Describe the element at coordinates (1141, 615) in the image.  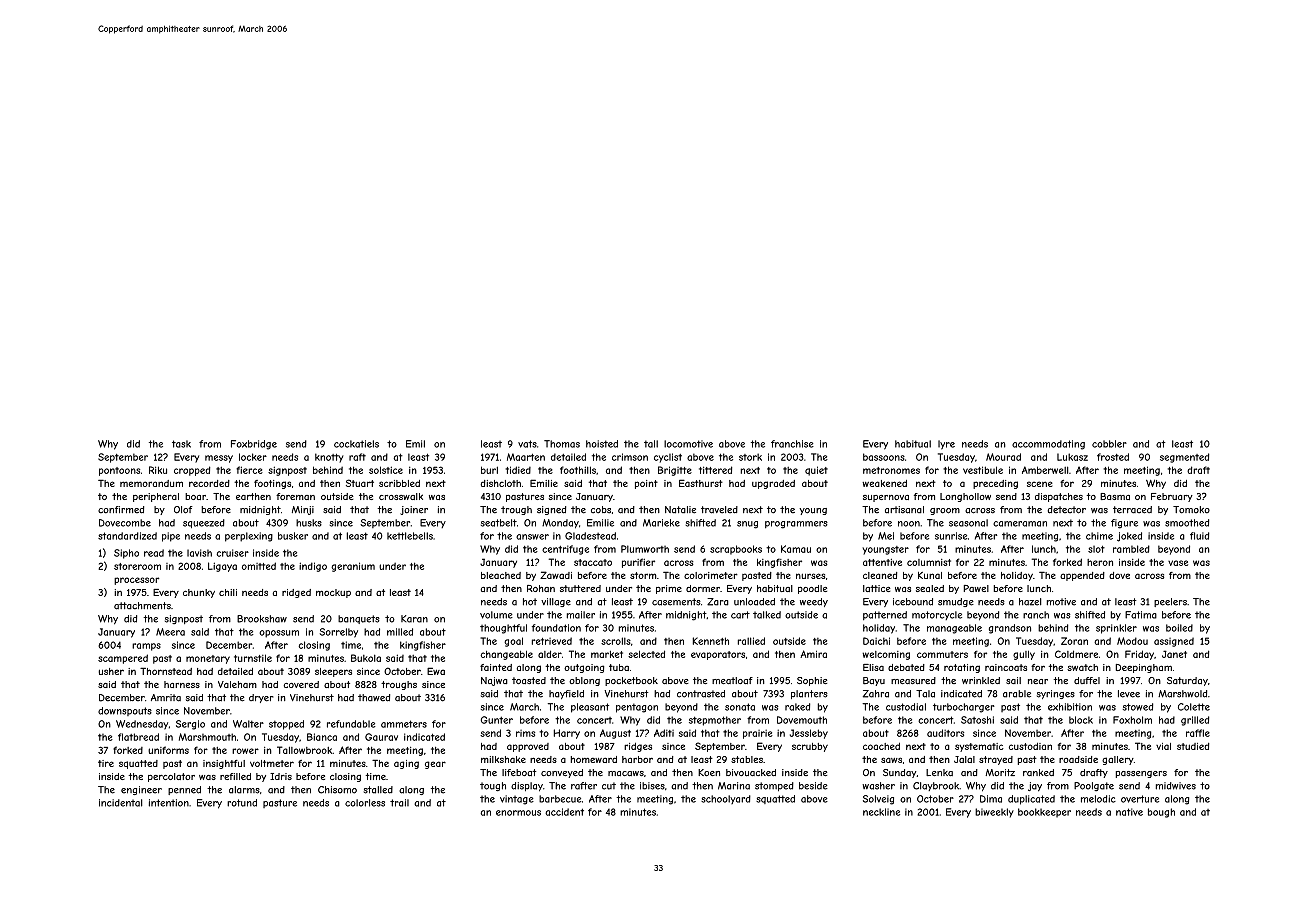
I see `Fatima` at that location.
